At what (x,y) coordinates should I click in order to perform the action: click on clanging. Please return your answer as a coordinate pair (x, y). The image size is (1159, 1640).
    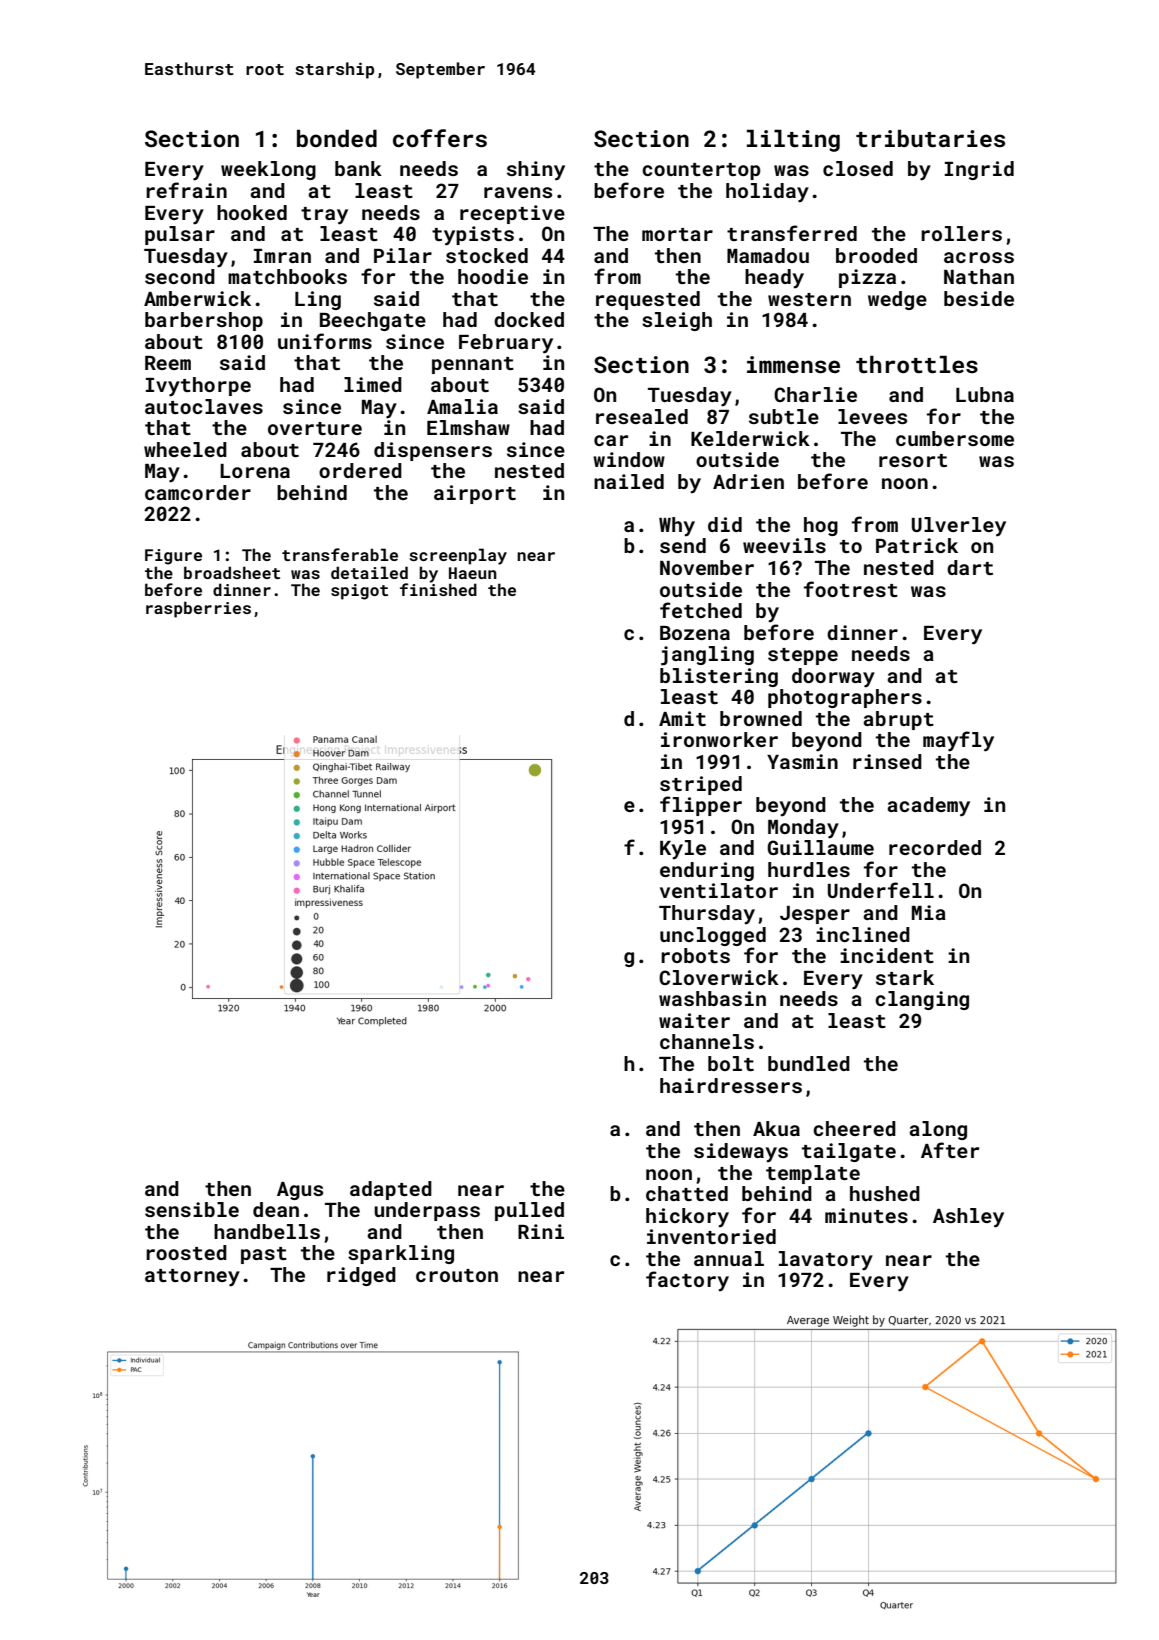
    Looking at the image, I should click on (922, 1000).
